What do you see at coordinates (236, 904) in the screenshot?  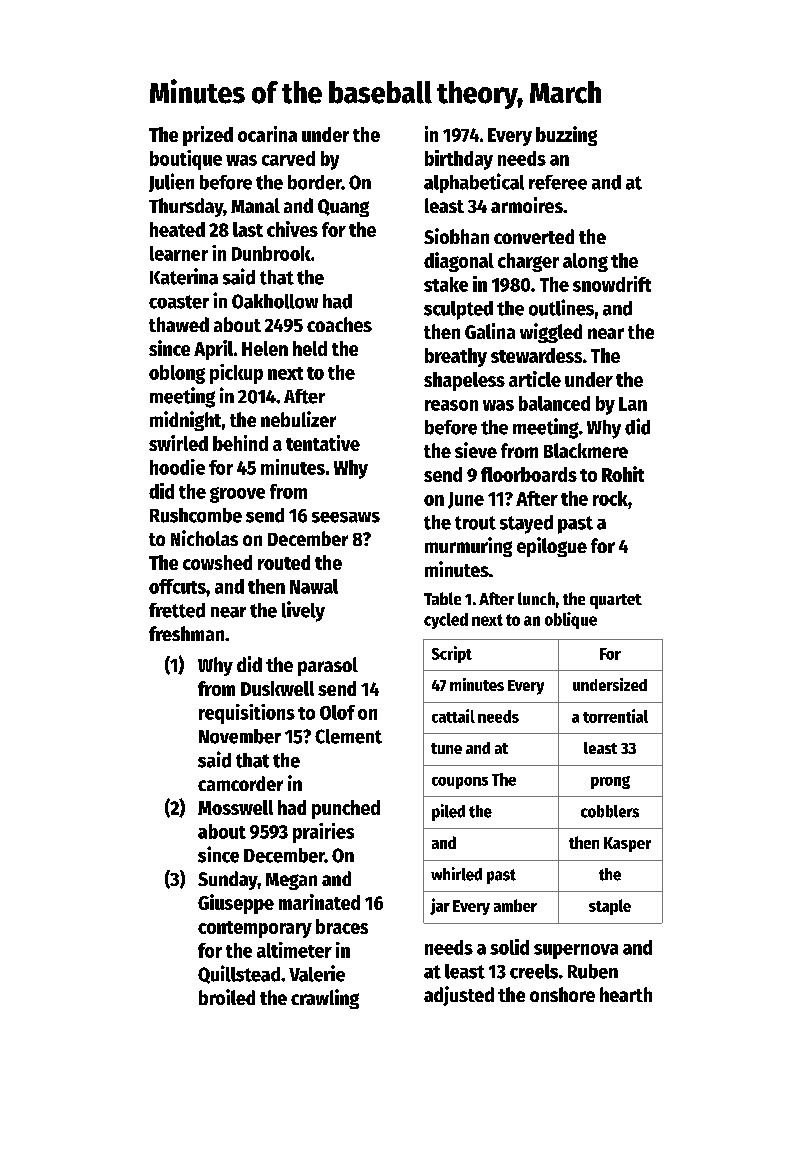 I see `Giuseppe` at bounding box center [236, 904].
